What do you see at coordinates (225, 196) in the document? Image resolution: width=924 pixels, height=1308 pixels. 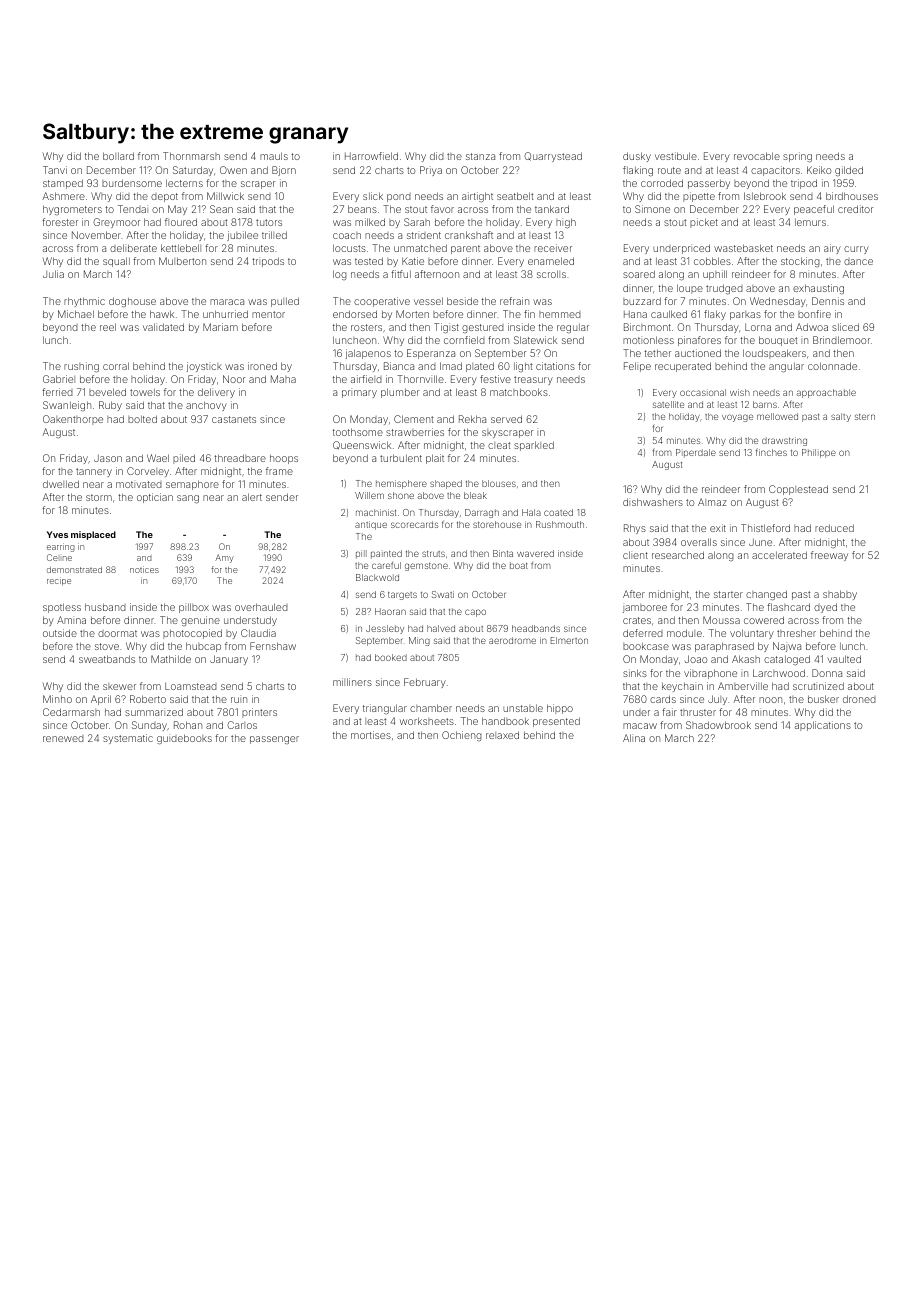 I see `Millwick` at bounding box center [225, 196].
